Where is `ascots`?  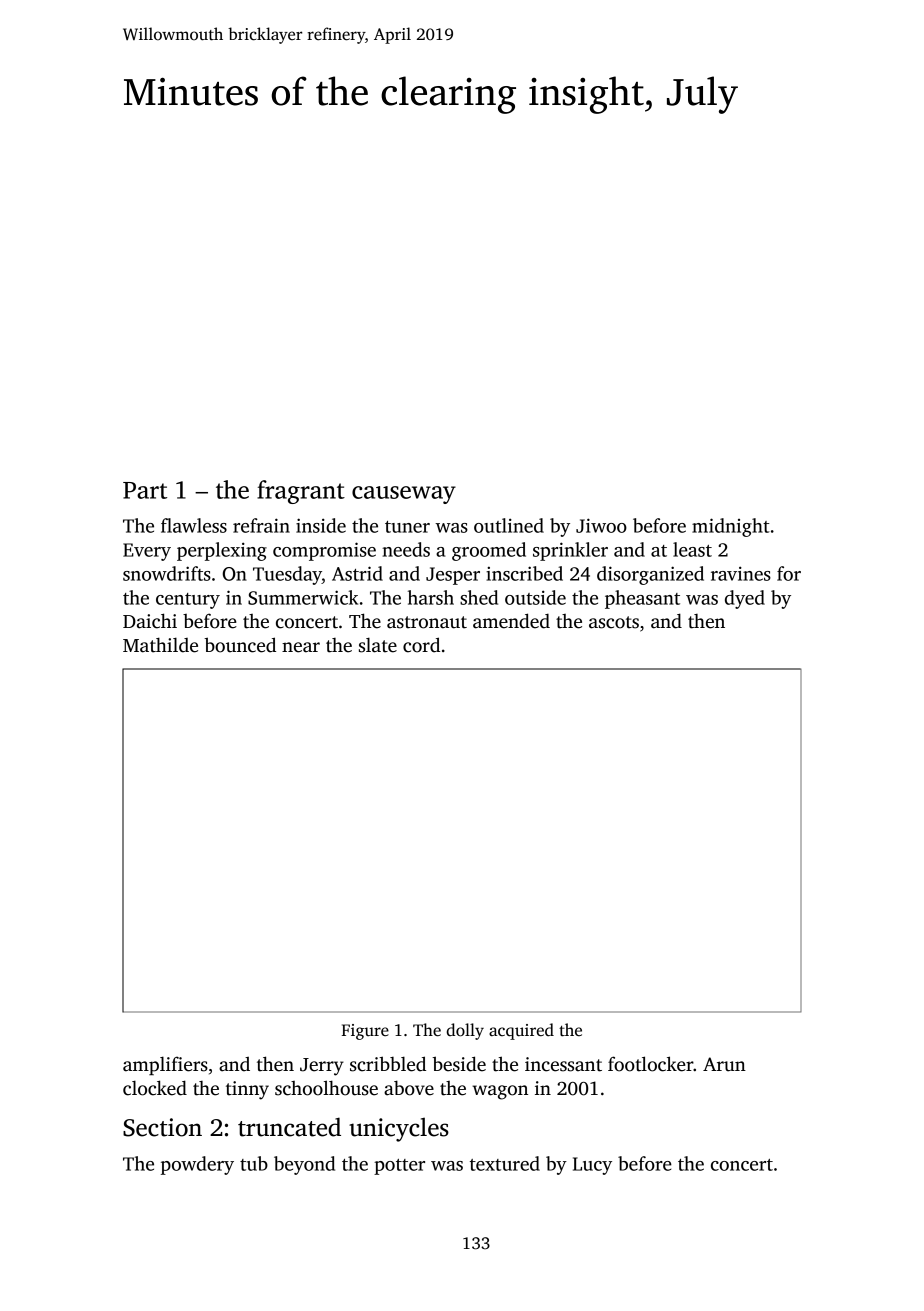 ascots is located at coordinates (614, 622).
